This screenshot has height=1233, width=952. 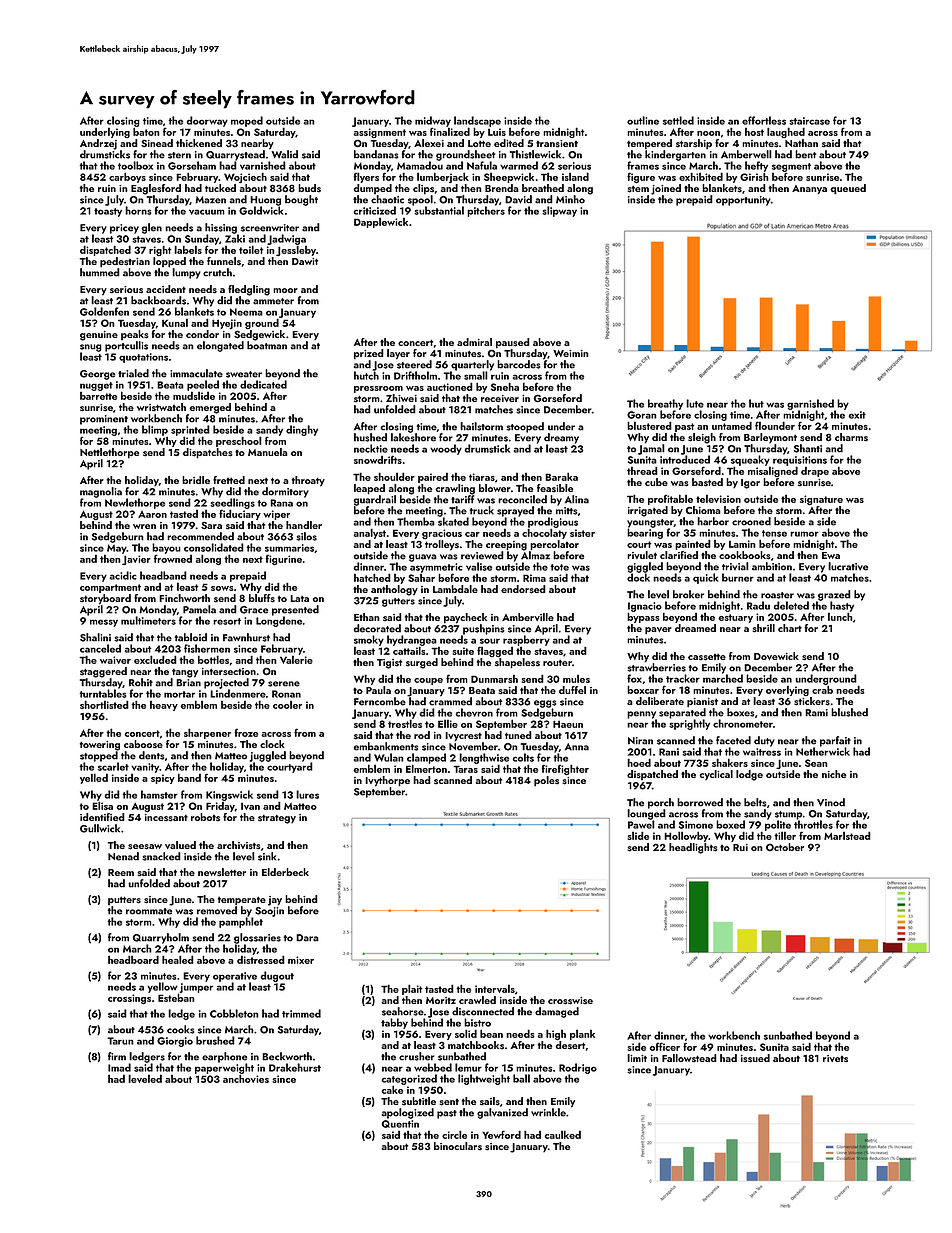 What do you see at coordinates (458, 1146) in the screenshot?
I see `binoculars` at bounding box center [458, 1146].
